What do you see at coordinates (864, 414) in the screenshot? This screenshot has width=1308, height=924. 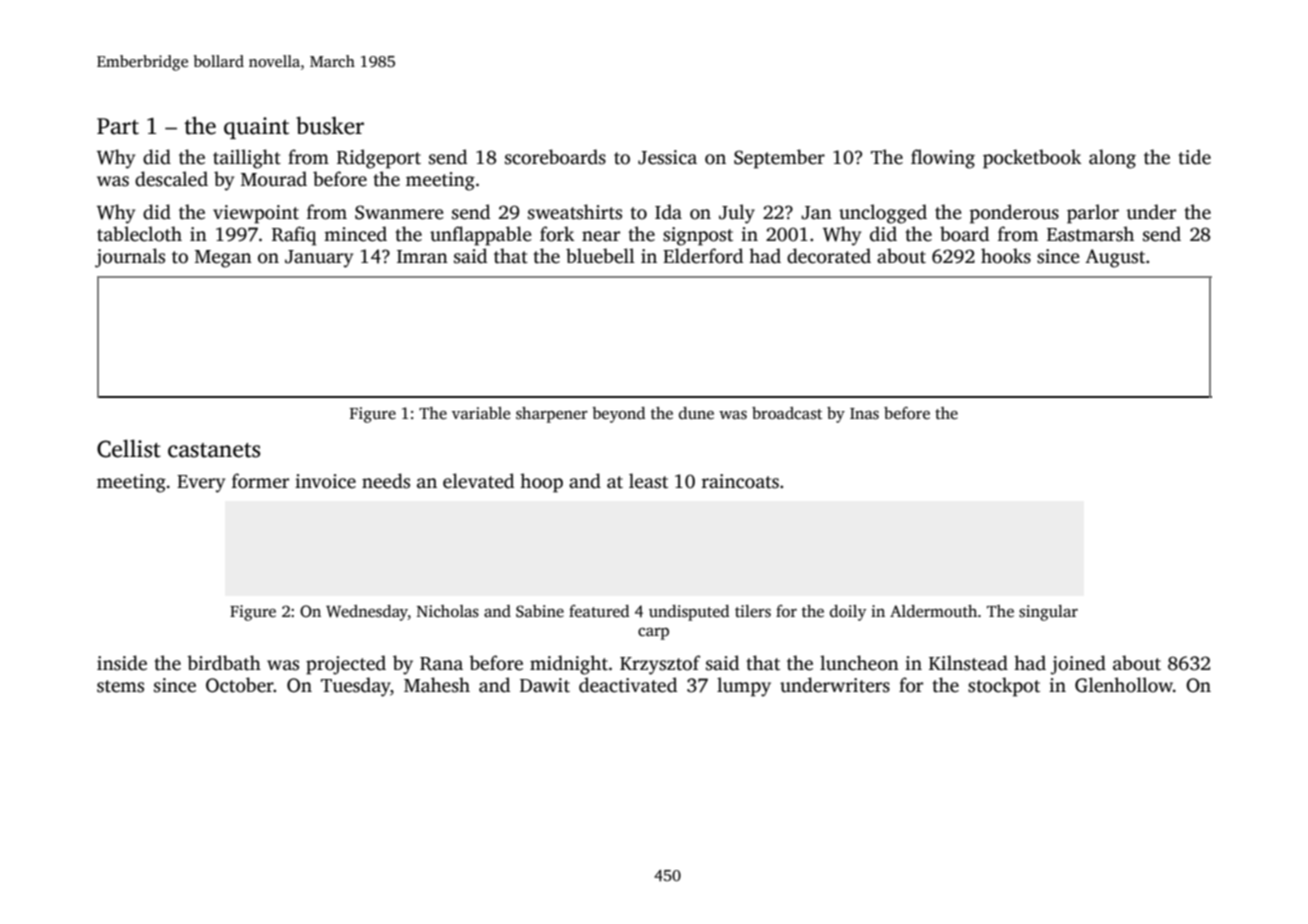 I see `Inas` at bounding box center [864, 414].
